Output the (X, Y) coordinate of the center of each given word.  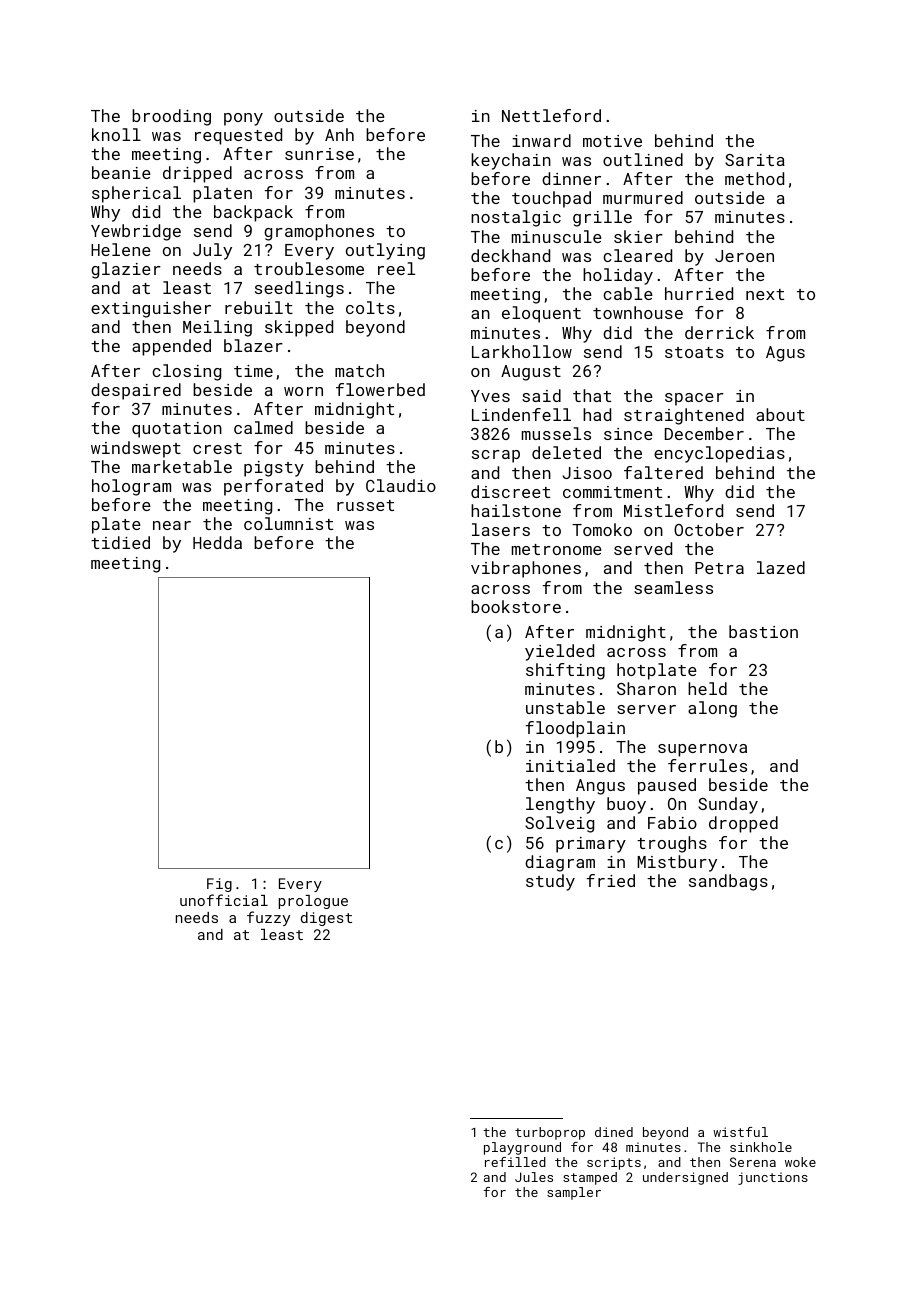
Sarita (755, 160)
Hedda (217, 542)
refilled (515, 1162)
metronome (557, 549)
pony (243, 119)
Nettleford (551, 115)
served (643, 548)
